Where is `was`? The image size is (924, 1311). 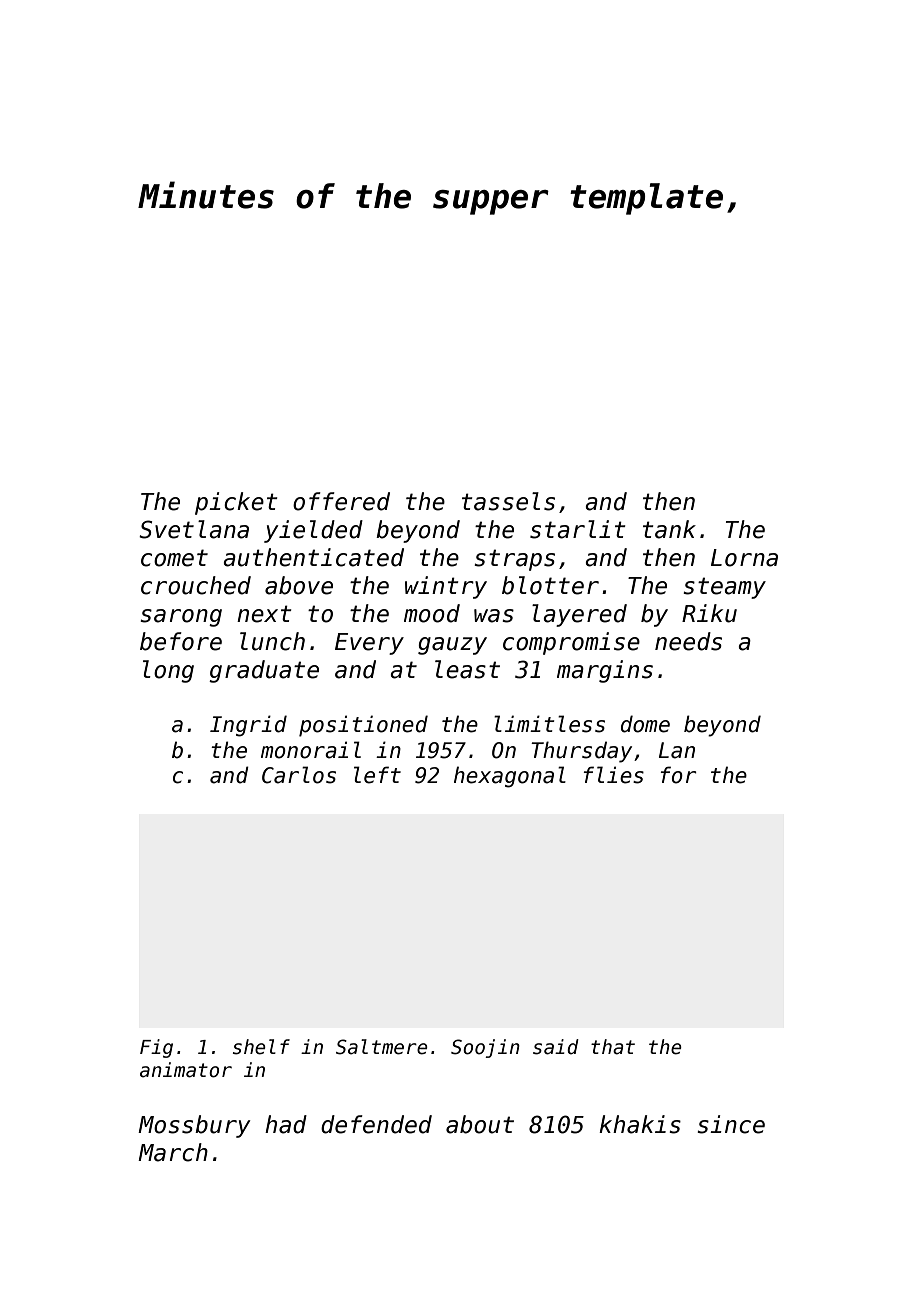 was is located at coordinates (494, 616).
